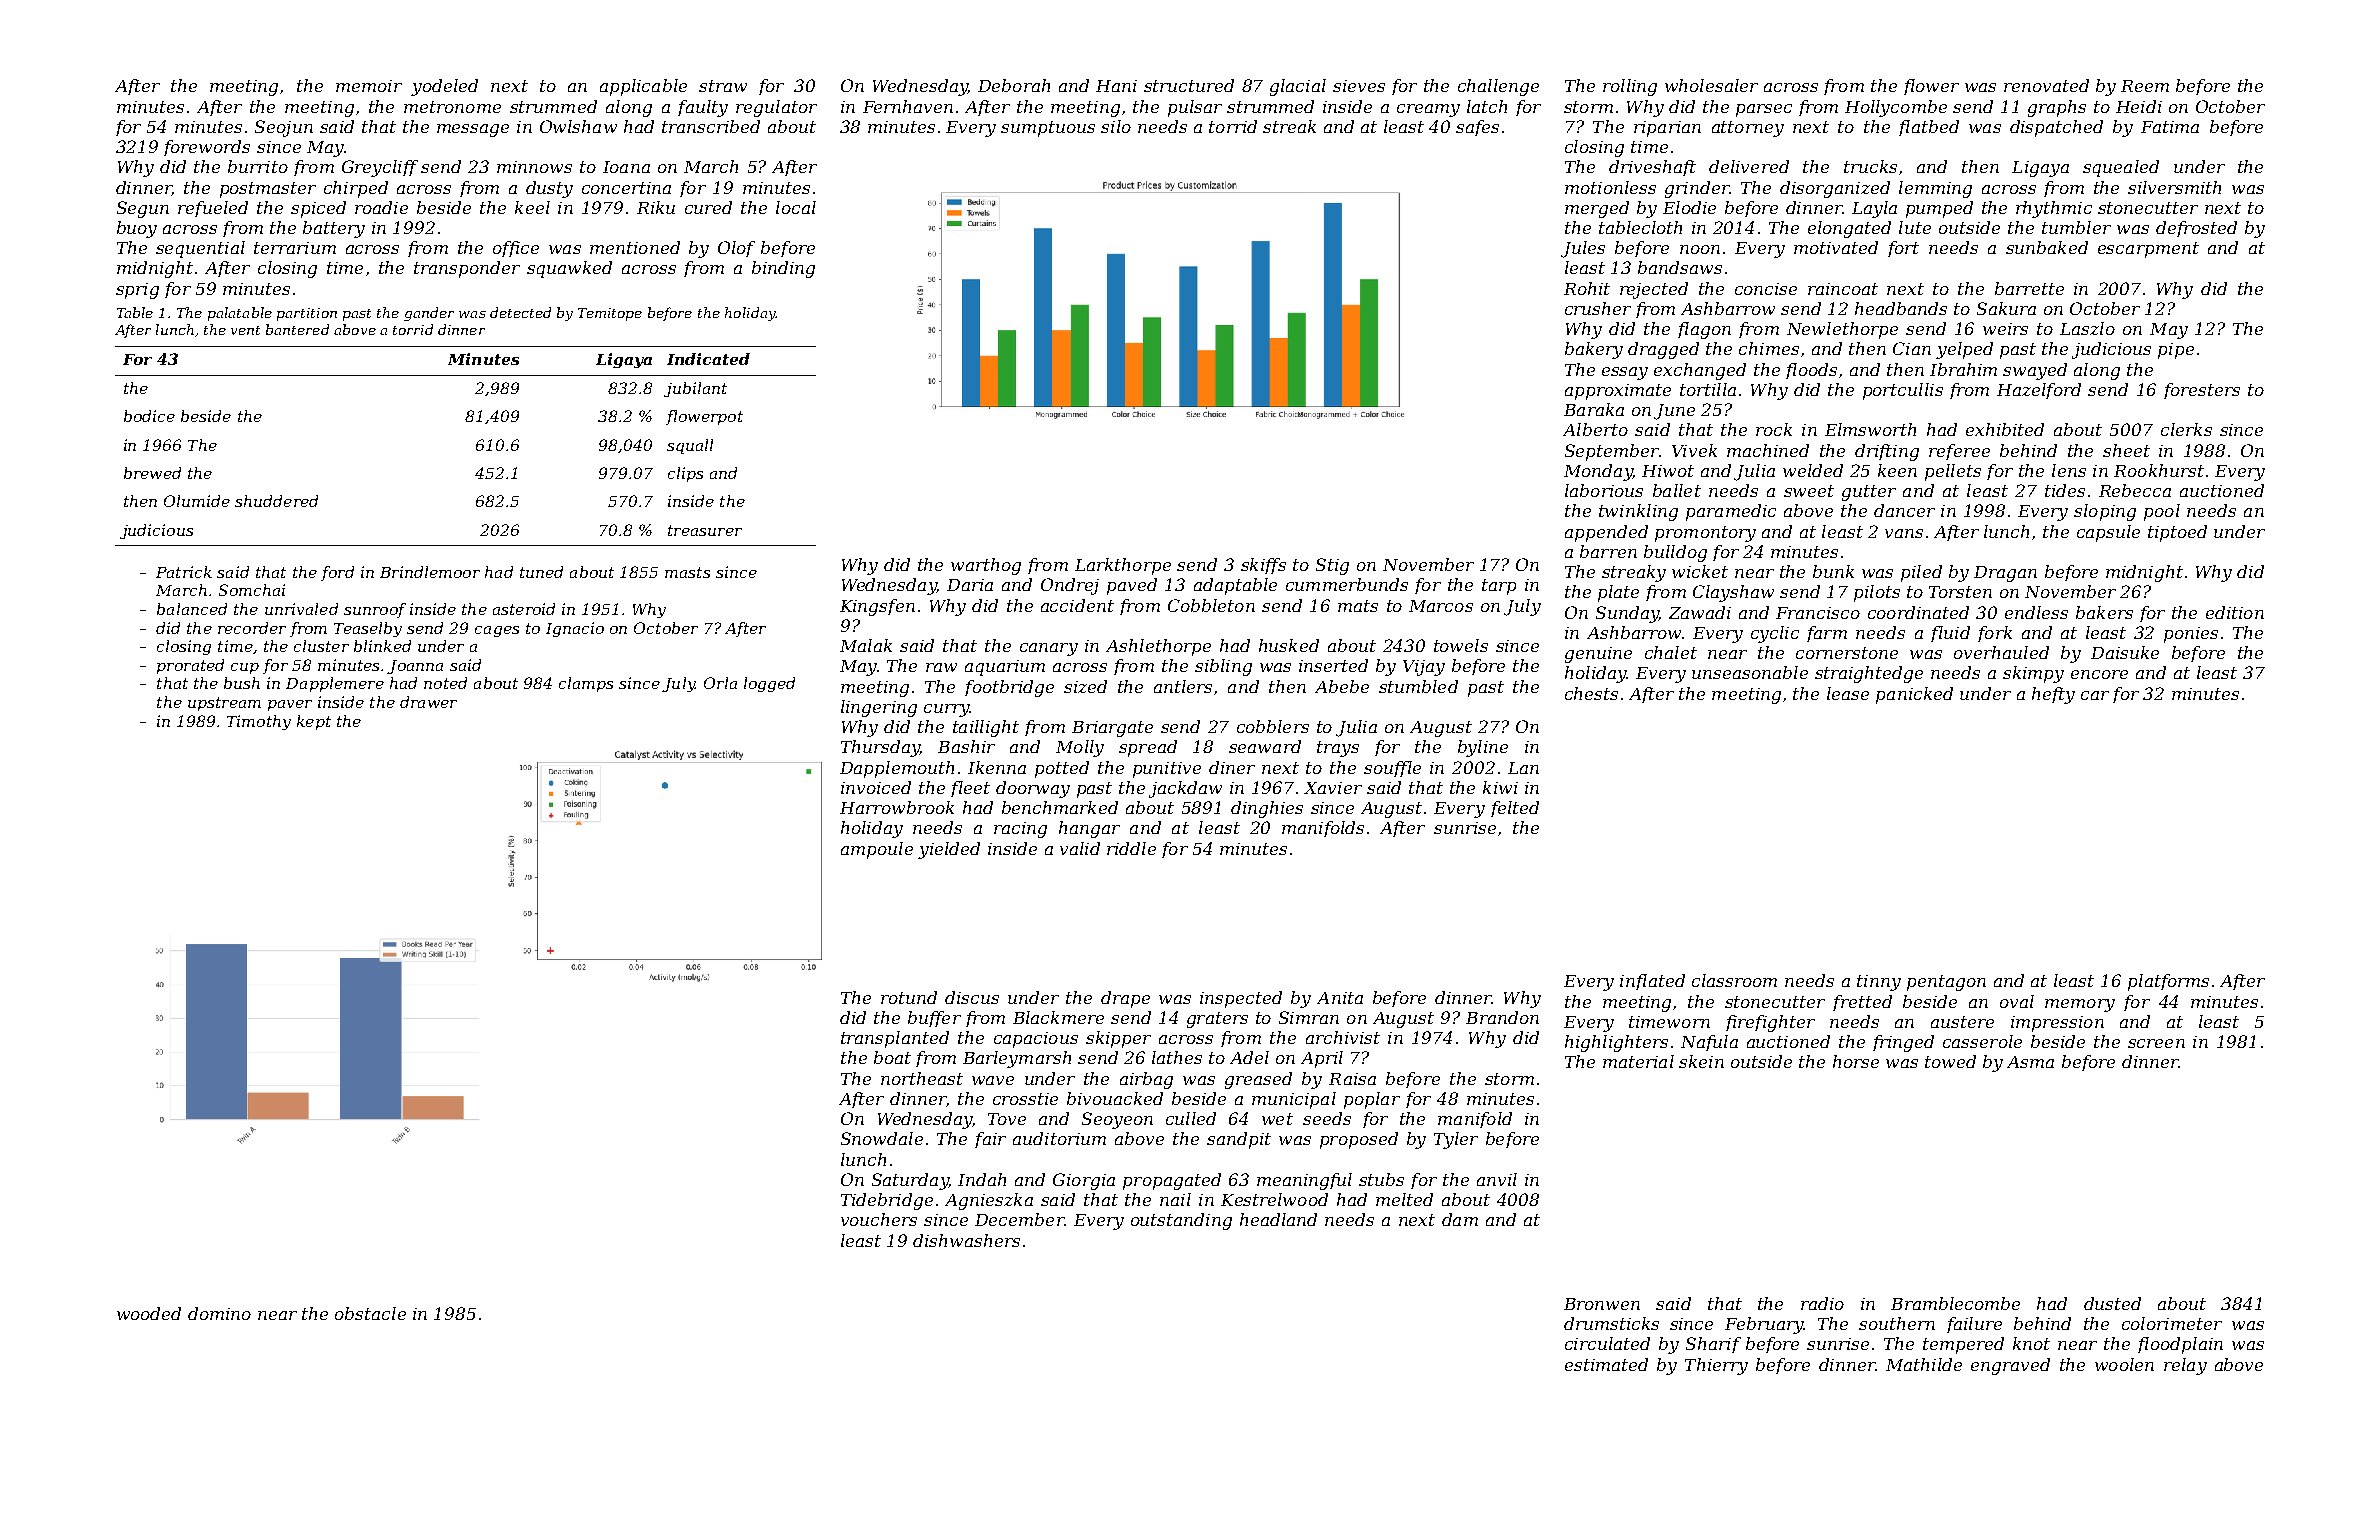 The width and height of the image is (2380, 1540). I want to click on estimated, so click(1606, 1364).
